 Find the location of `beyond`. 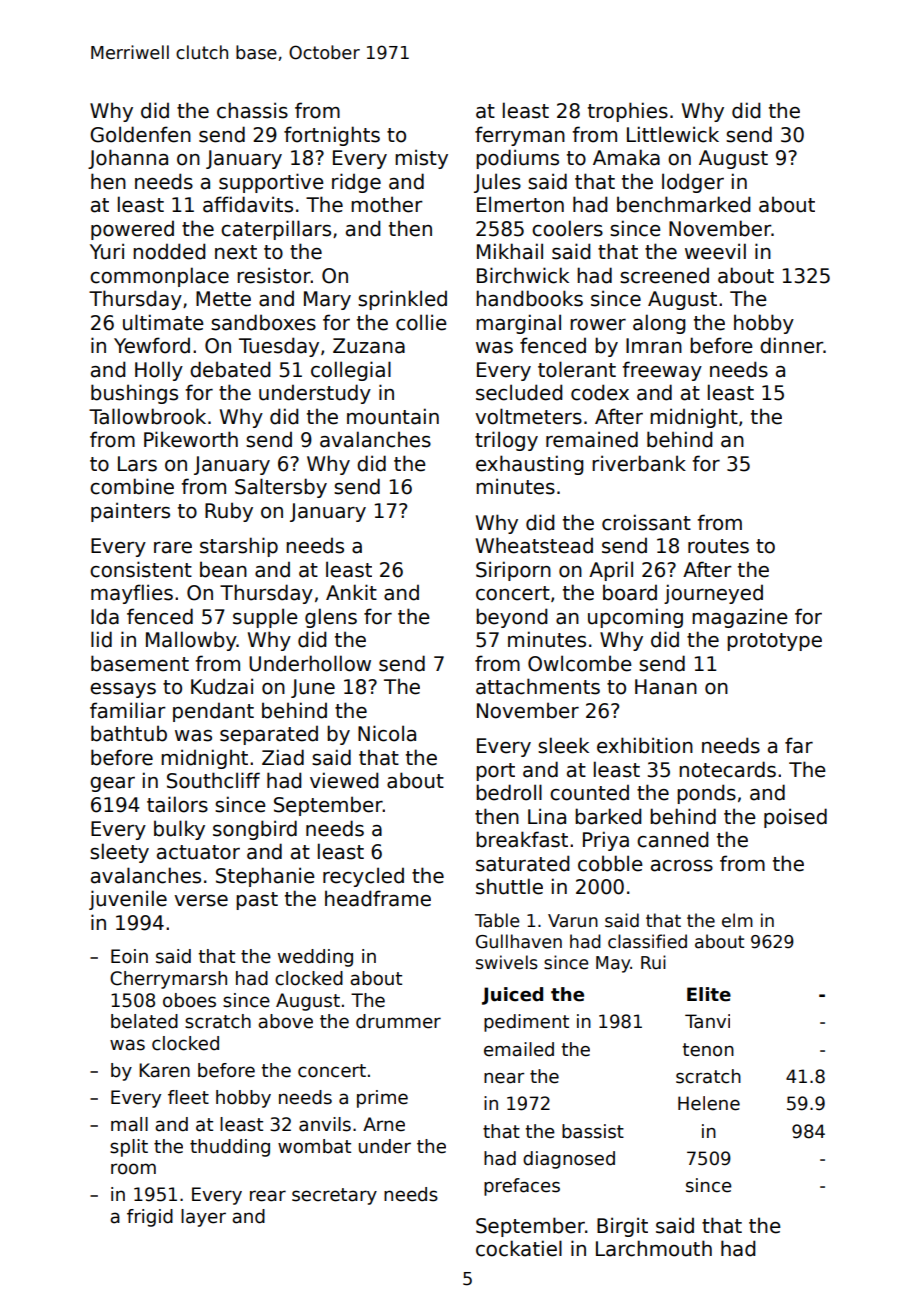

beyond is located at coordinates (512, 618).
